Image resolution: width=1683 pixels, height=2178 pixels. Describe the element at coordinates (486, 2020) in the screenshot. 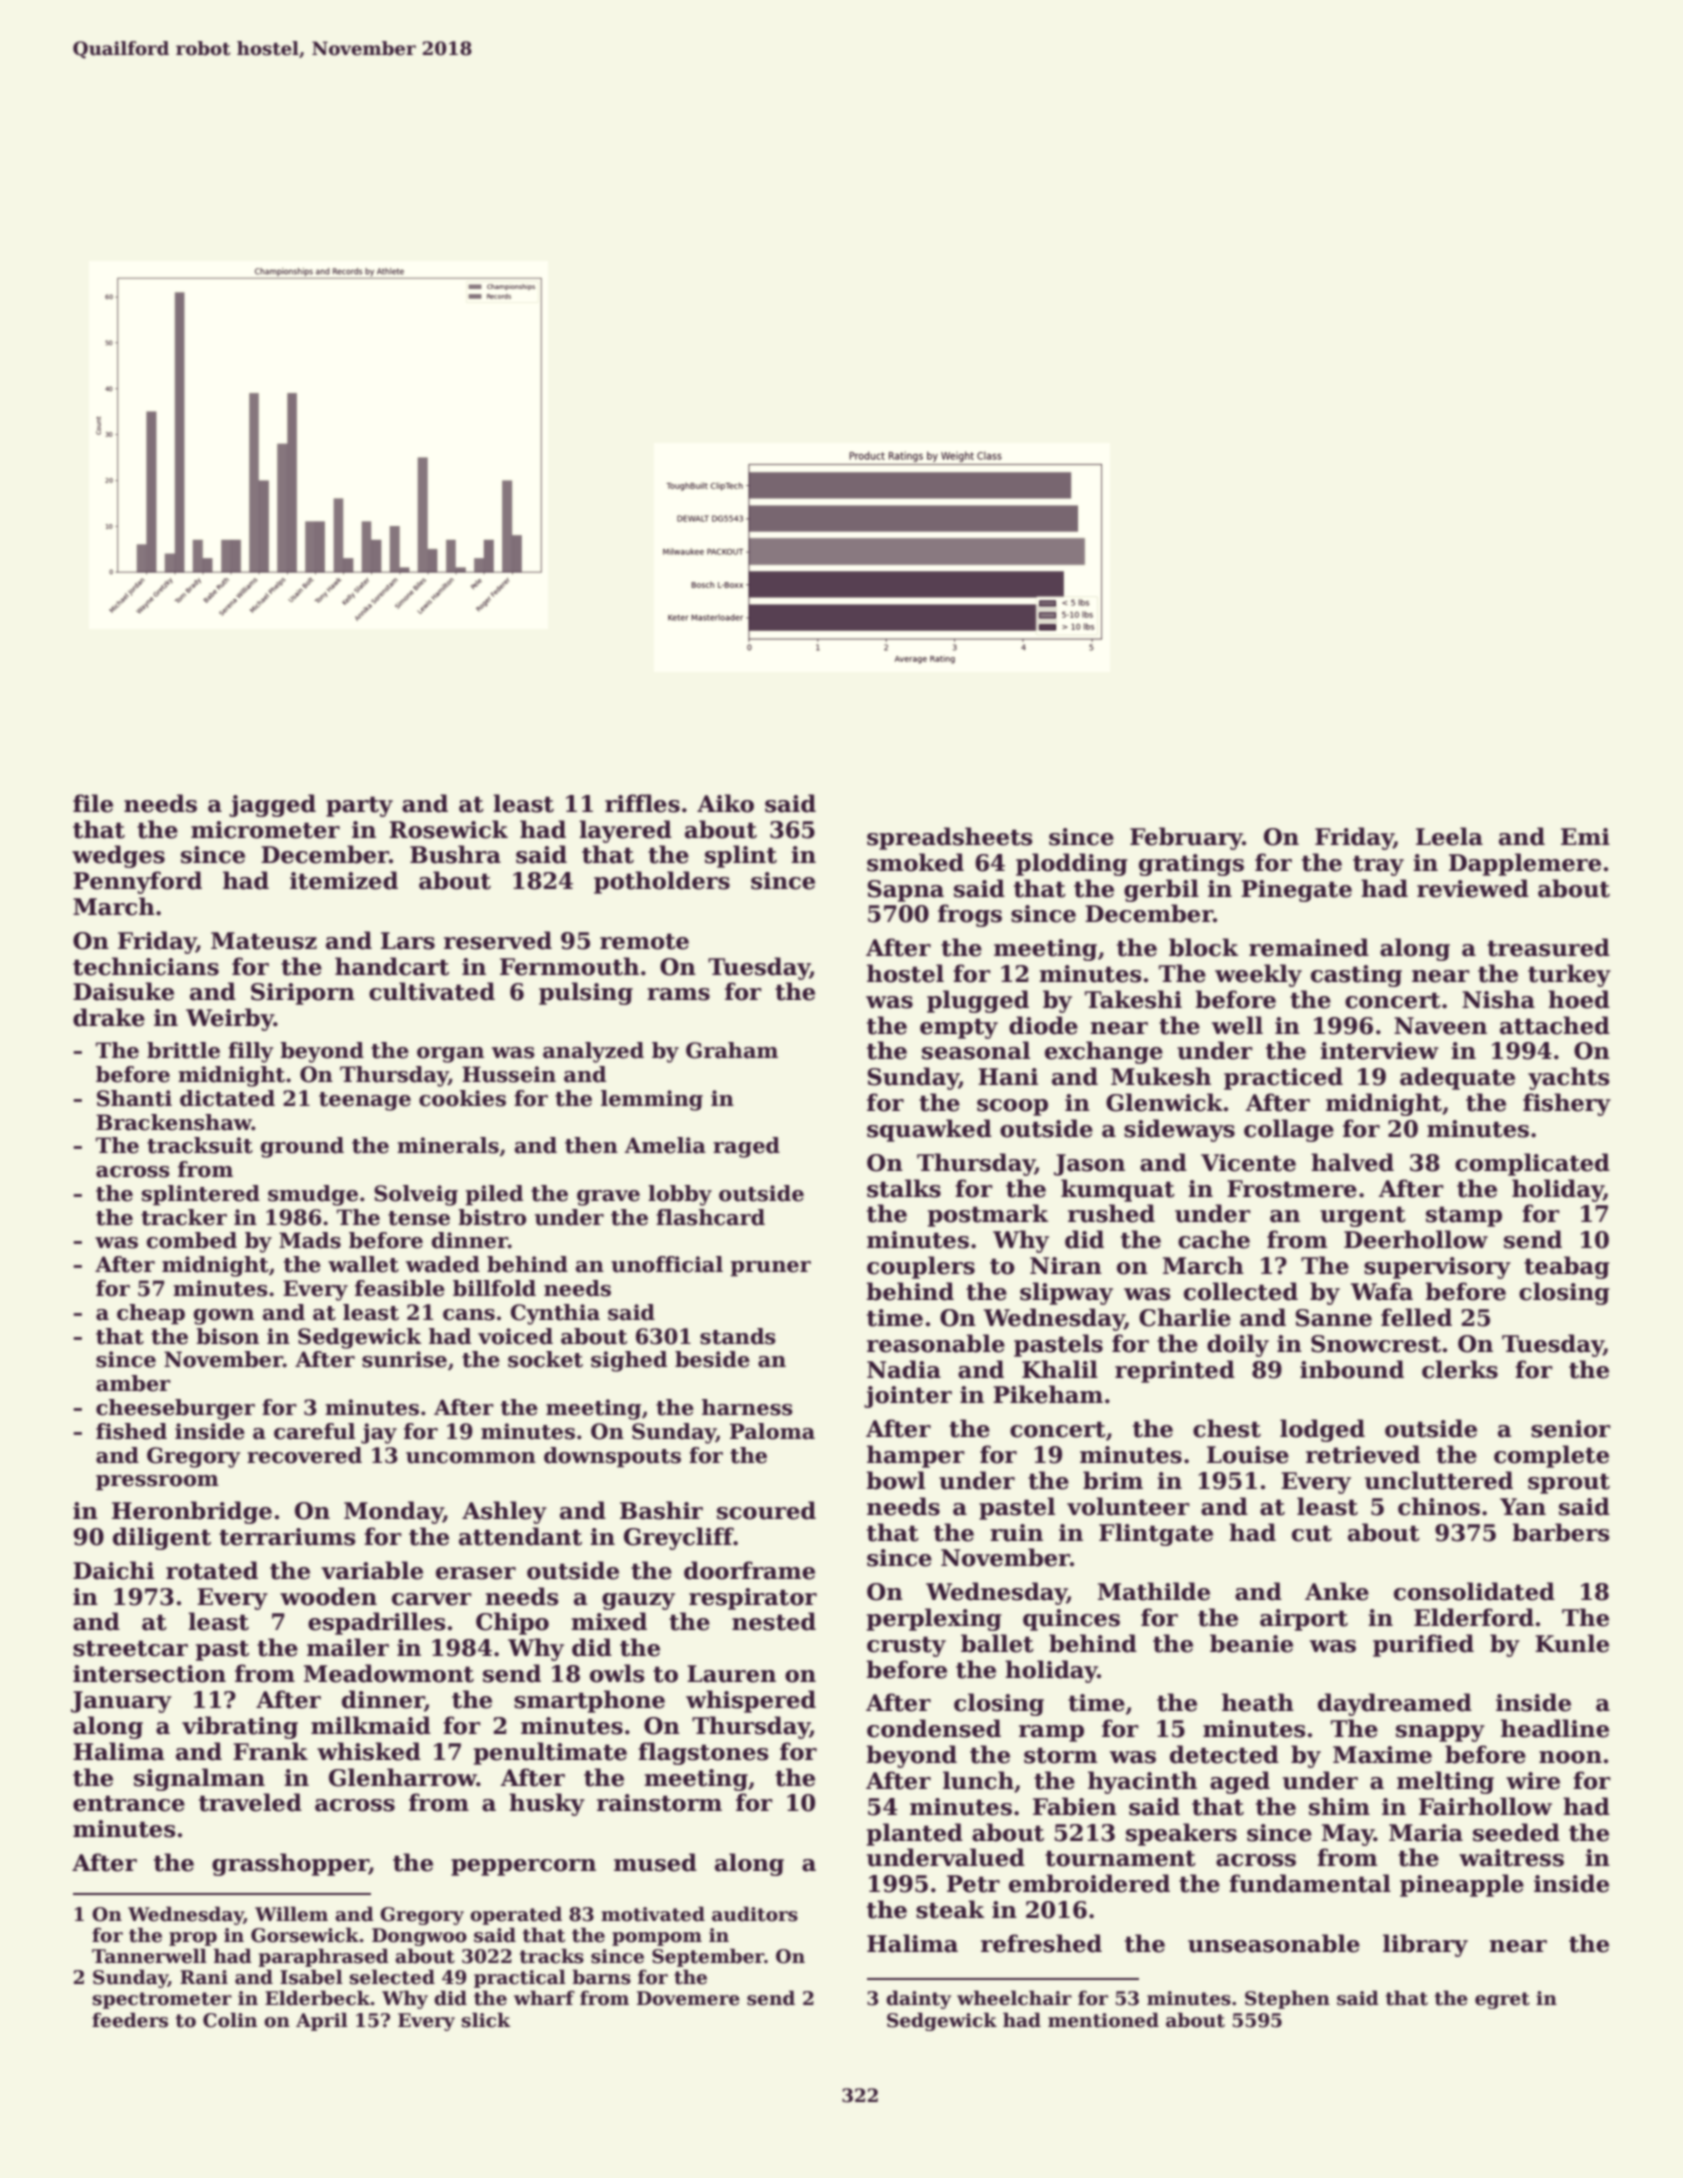

I see `slick` at that location.
